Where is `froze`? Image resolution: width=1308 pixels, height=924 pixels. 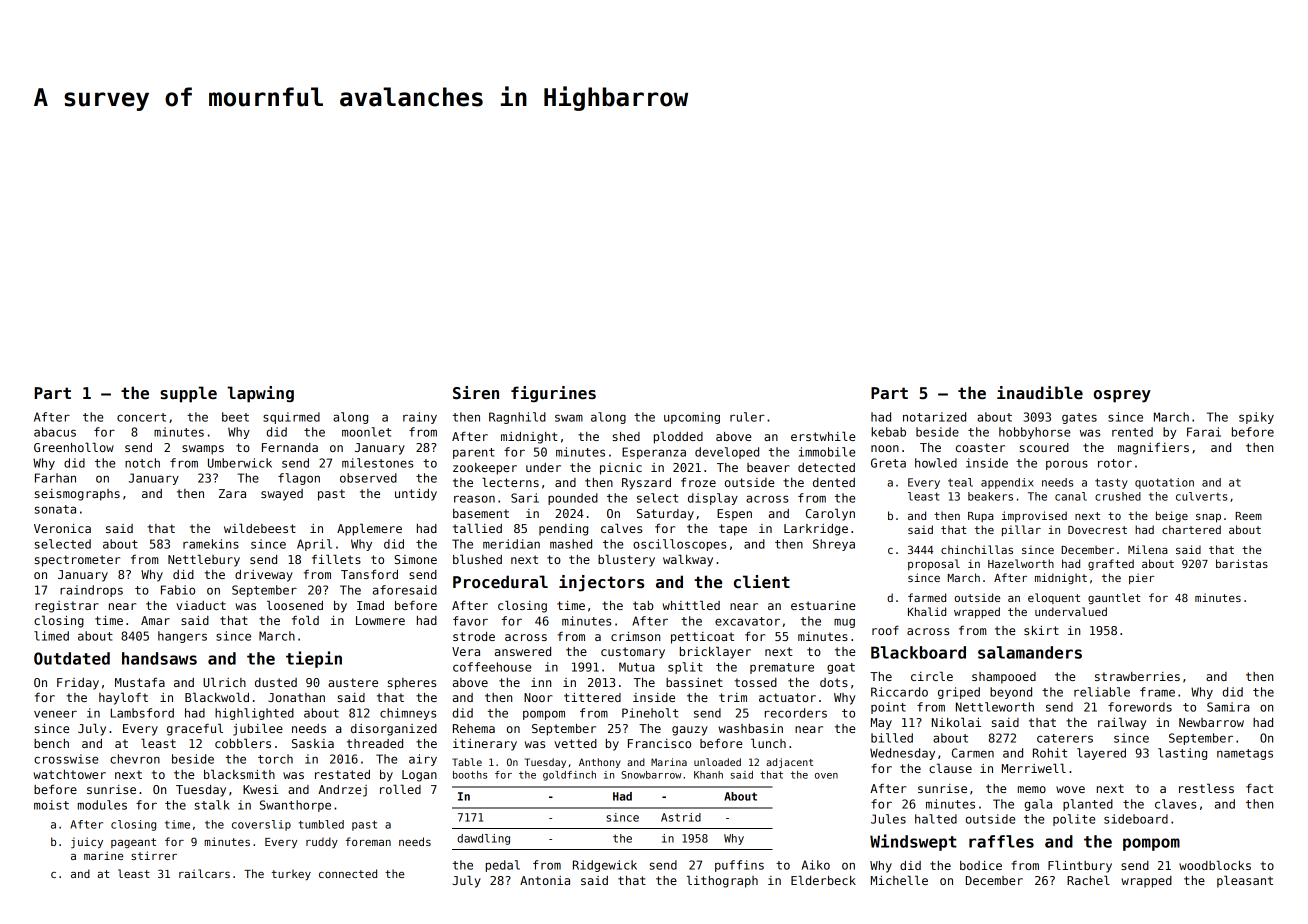 froze is located at coordinates (698, 482).
